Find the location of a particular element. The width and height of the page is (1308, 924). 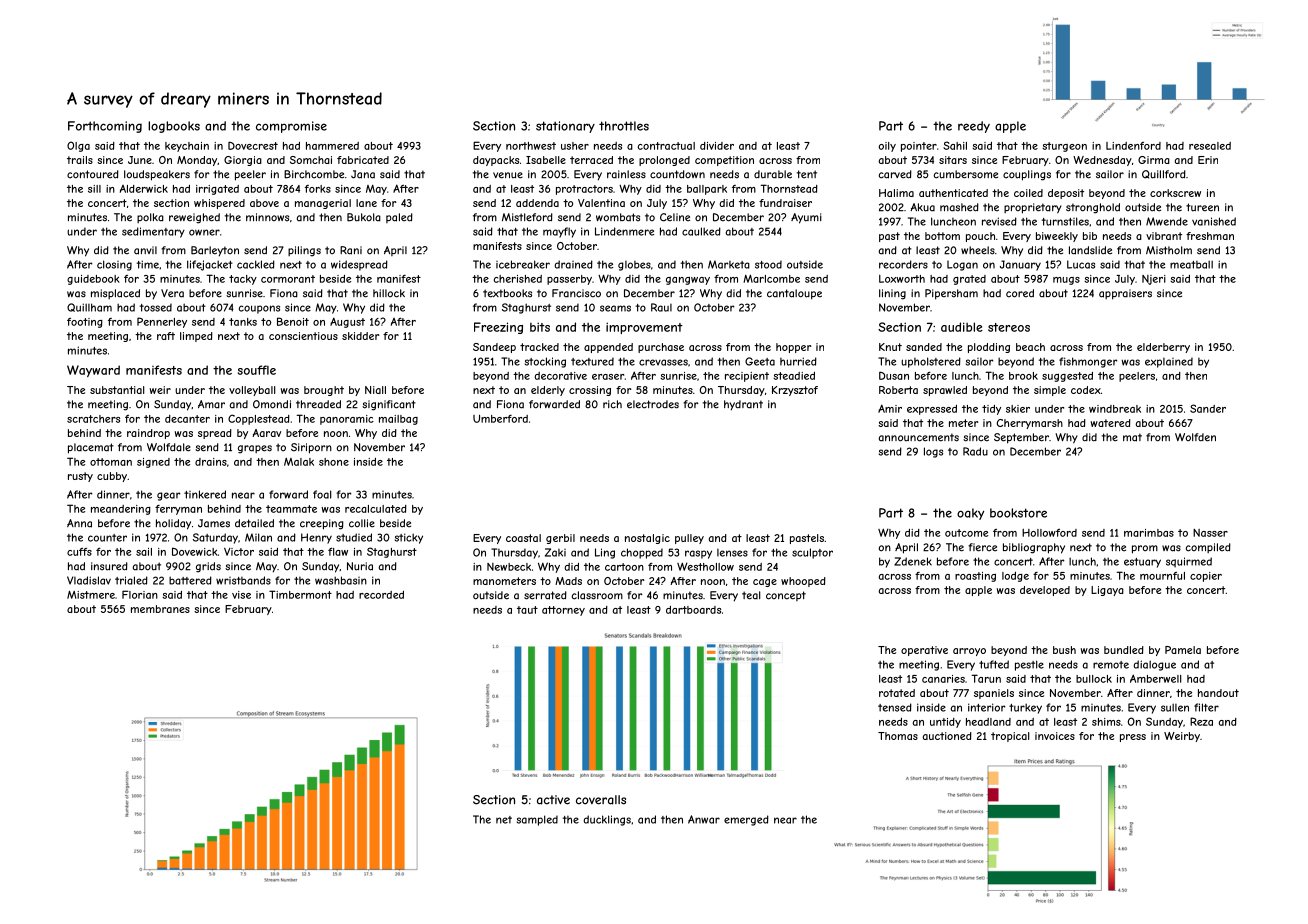

conscientious is located at coordinates (303, 336).
